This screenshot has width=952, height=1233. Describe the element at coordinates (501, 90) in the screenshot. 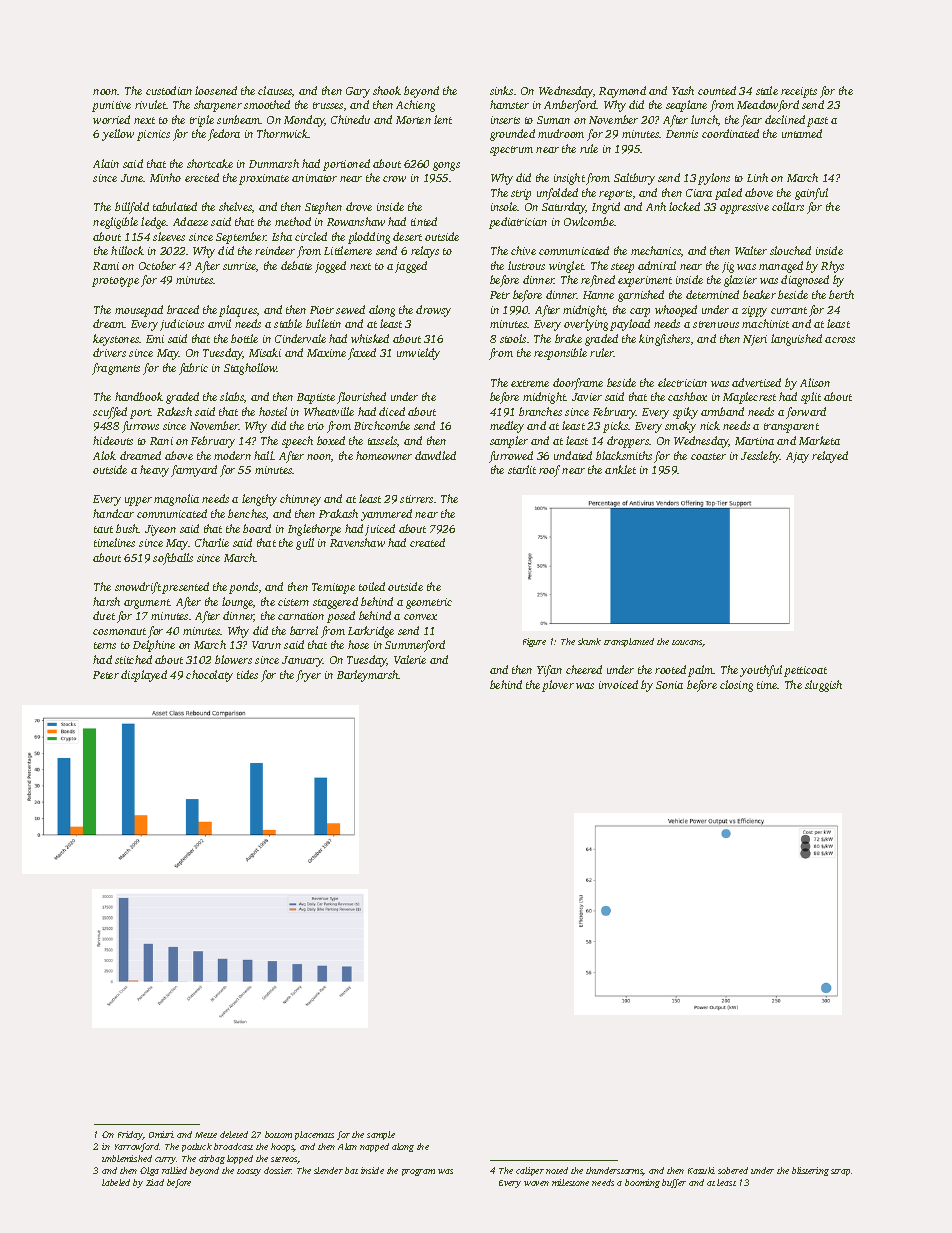

I see `sinks` at that location.
